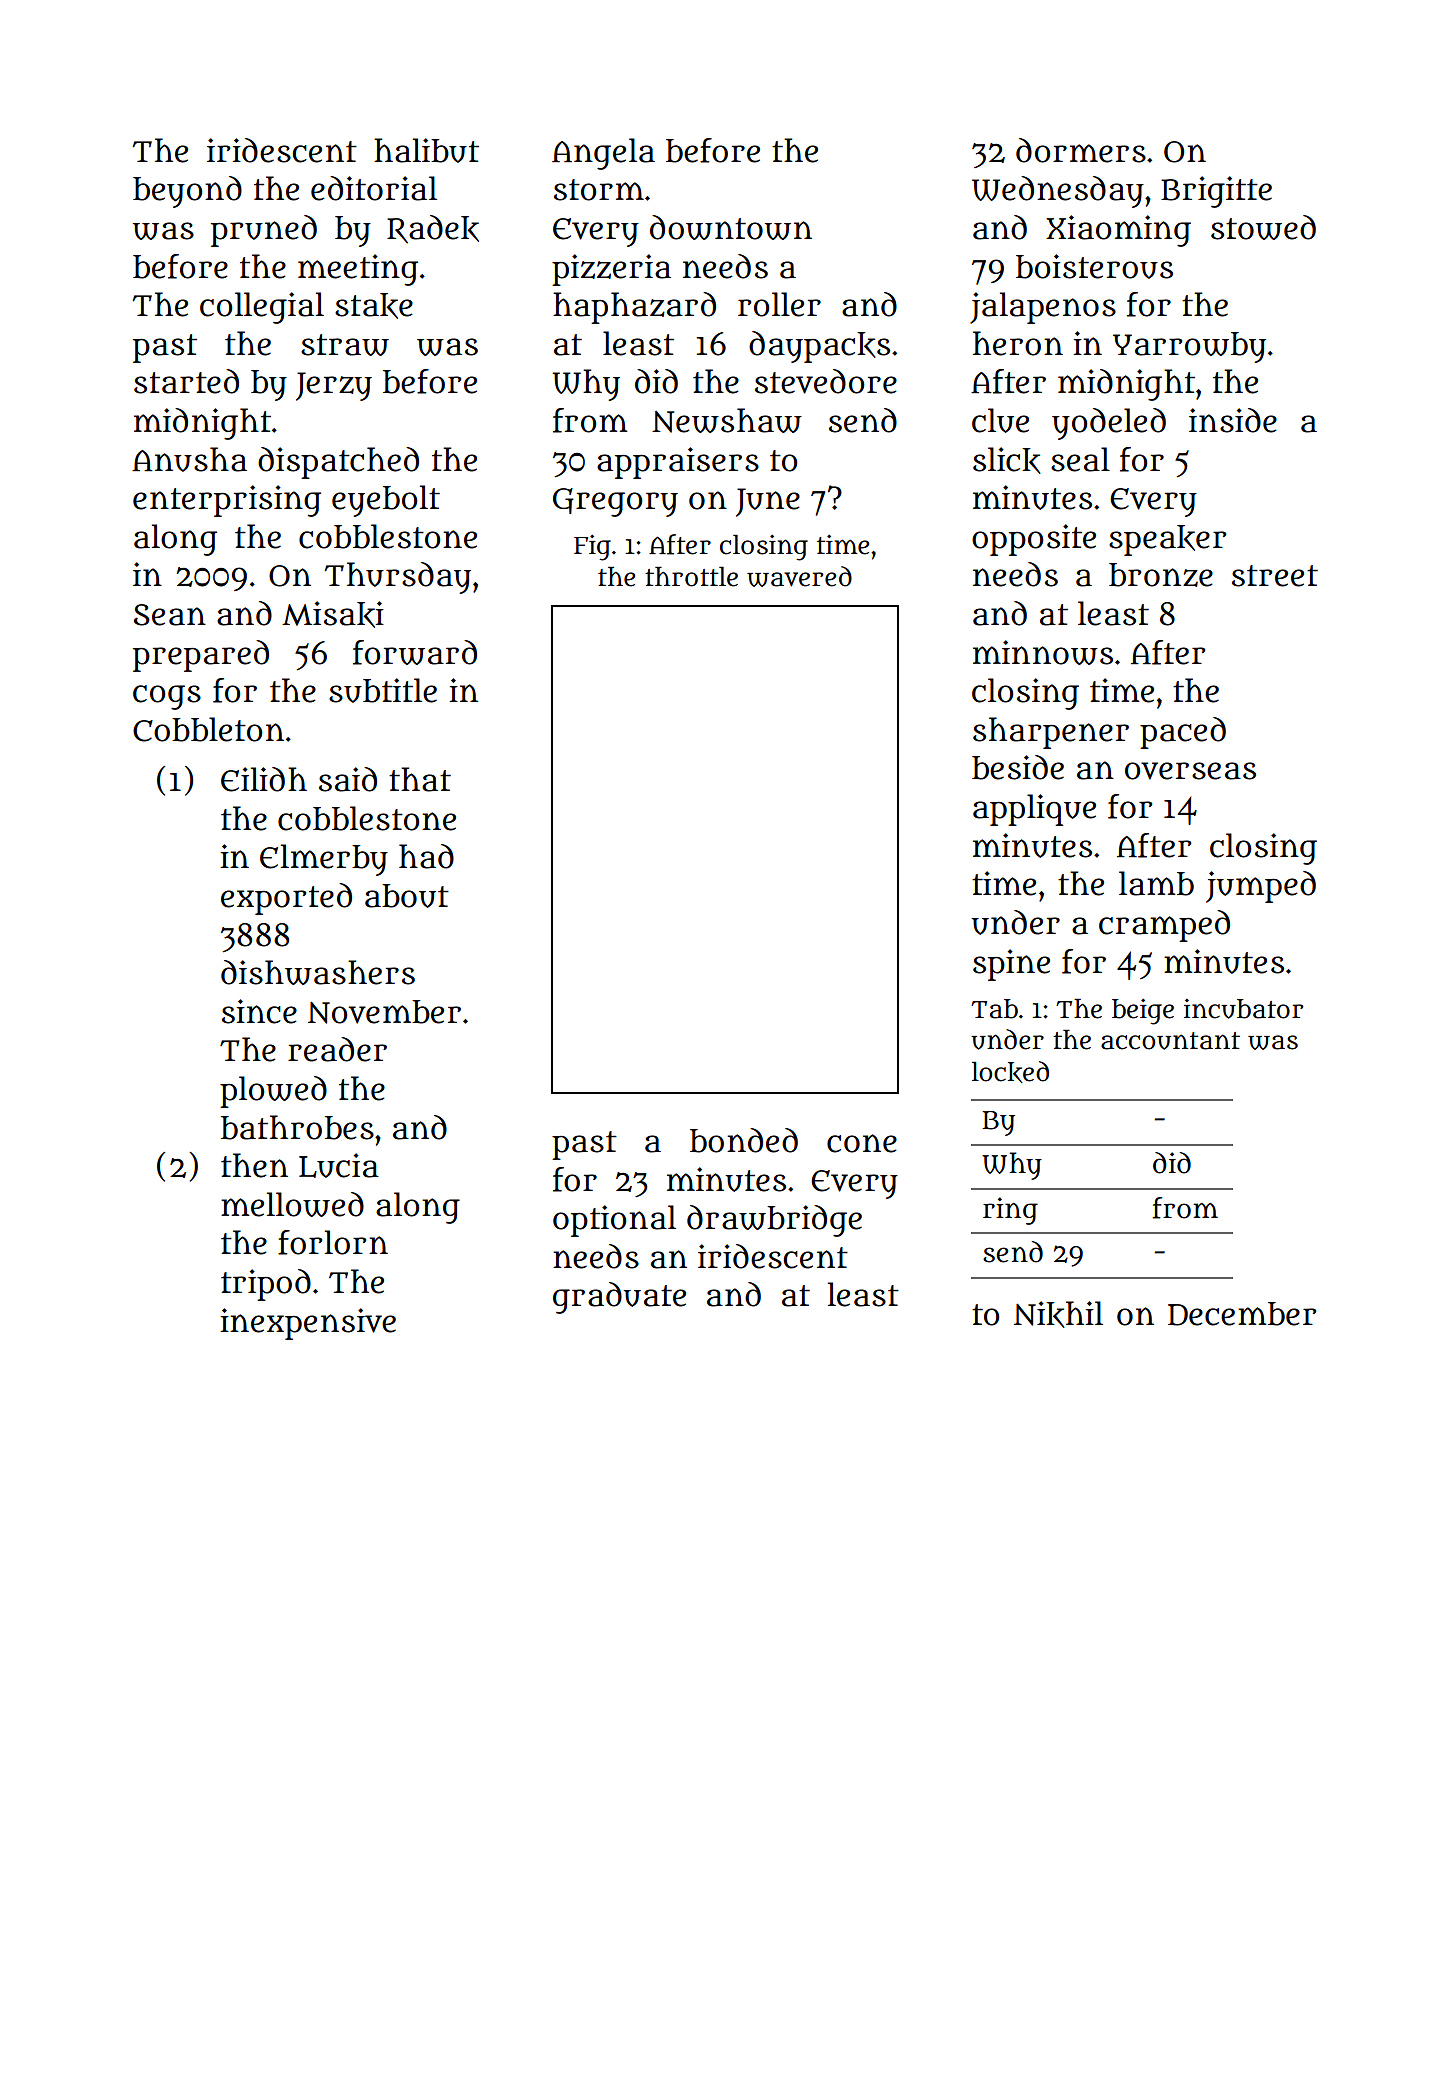 The image size is (1450, 2100). I want to click on Yarrowby, so click(1189, 347).
